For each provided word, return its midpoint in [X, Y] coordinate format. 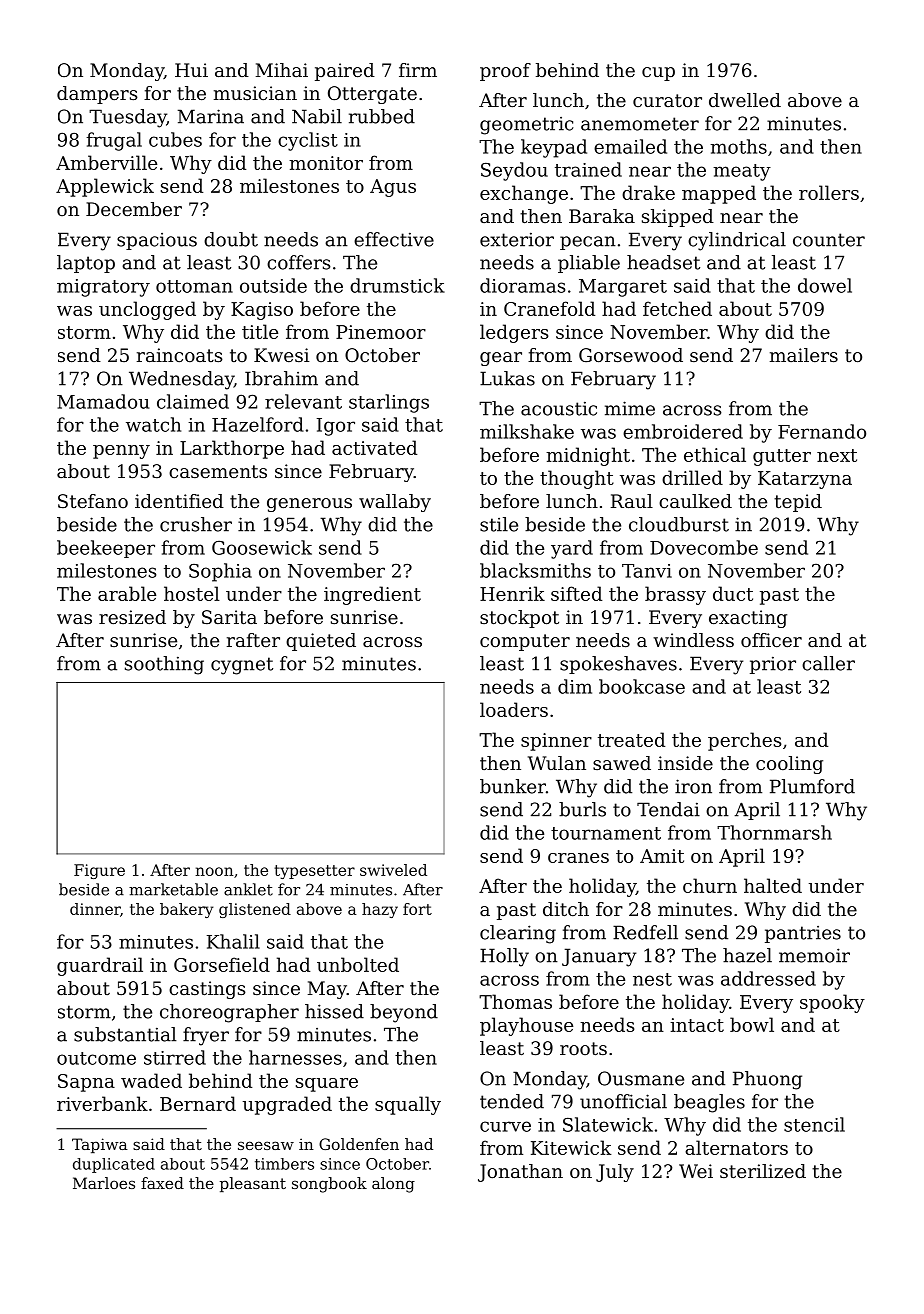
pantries [803, 934]
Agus [393, 188]
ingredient [372, 595]
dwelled [745, 100]
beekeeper [106, 549]
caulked [695, 501]
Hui [191, 70]
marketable [173, 889]
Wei [696, 1171]
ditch [566, 909]
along [393, 1185]
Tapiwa [100, 1145]
